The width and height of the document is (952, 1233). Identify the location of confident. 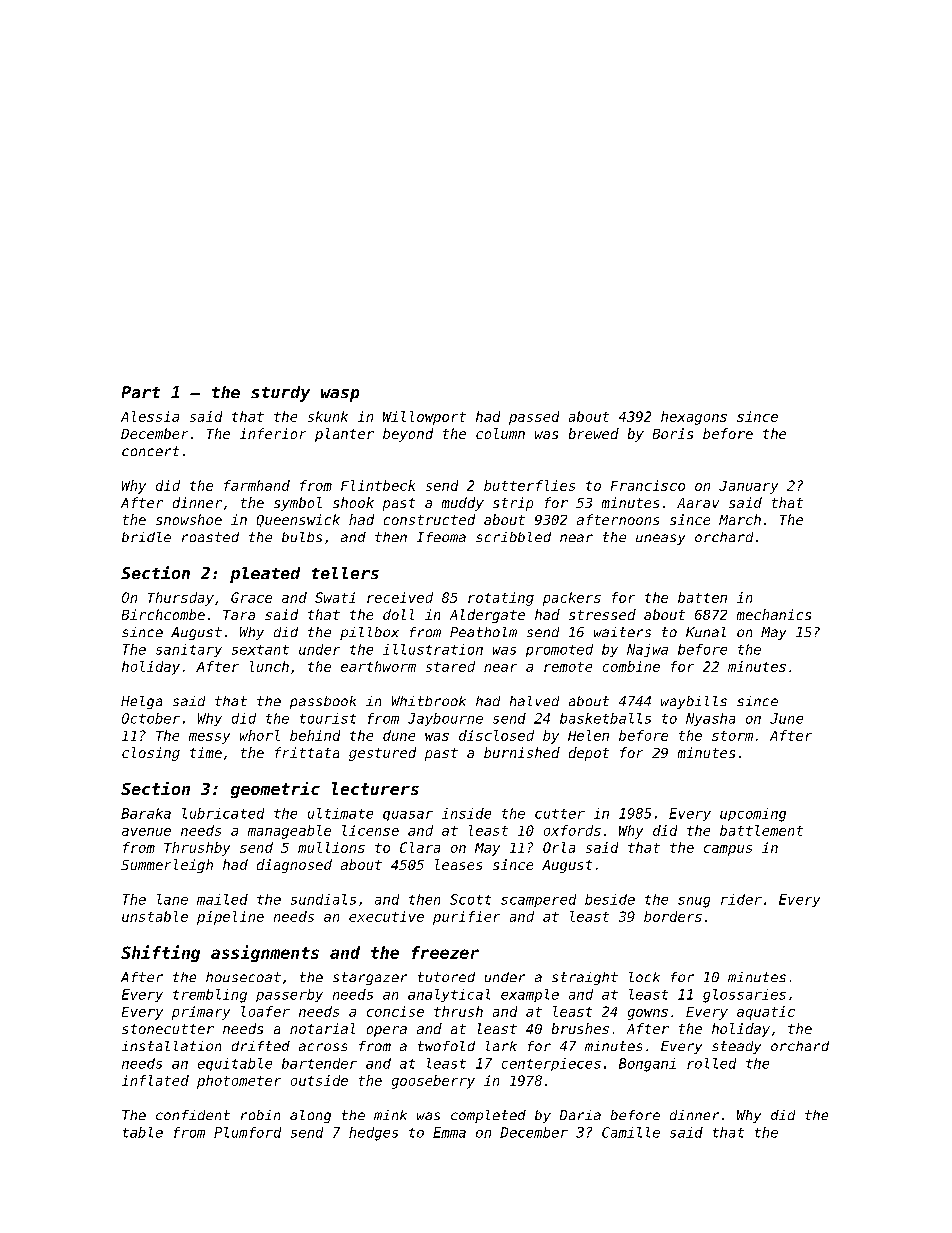
(193, 1115).
